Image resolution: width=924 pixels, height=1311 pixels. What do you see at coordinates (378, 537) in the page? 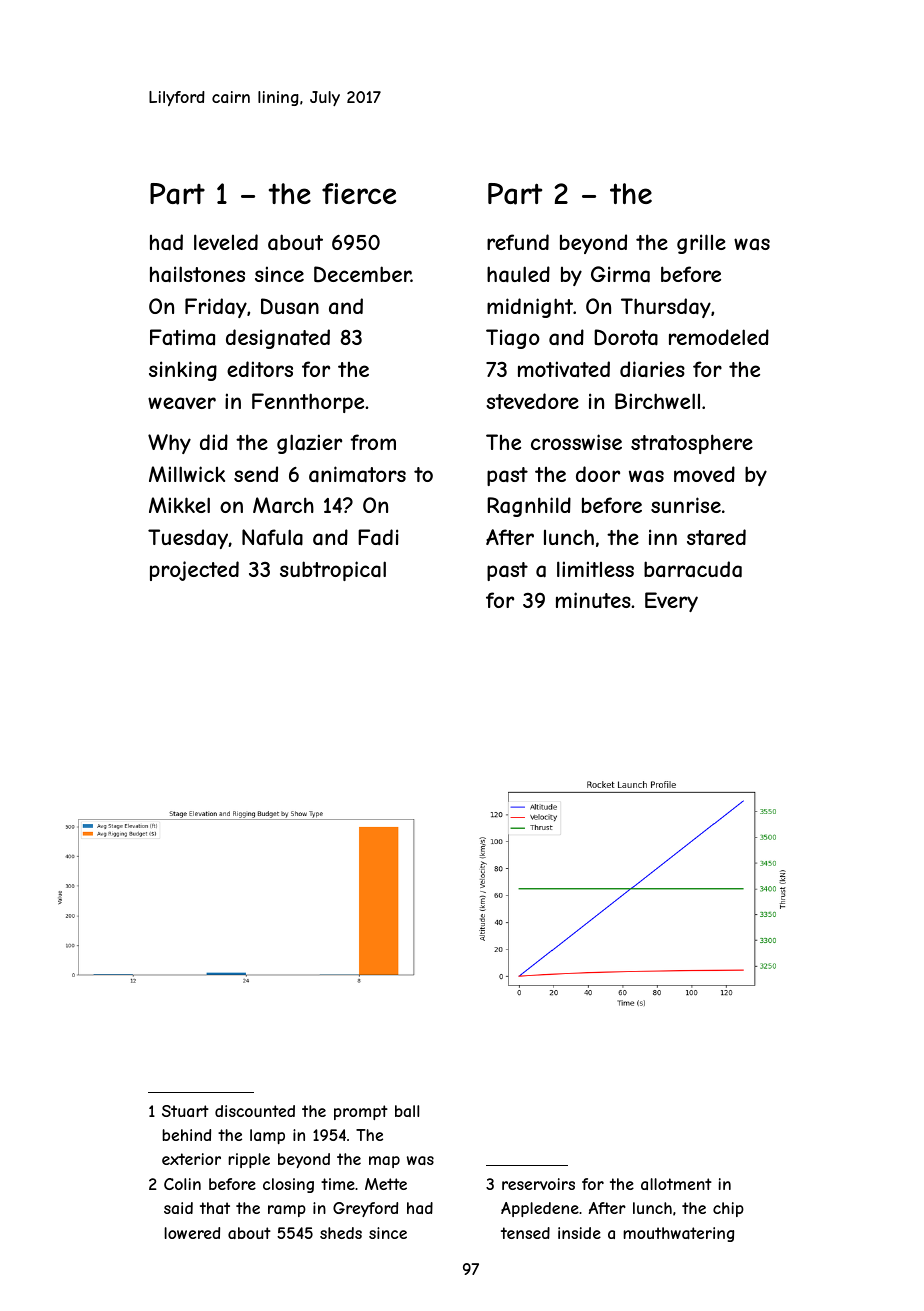
I see `Fadi` at bounding box center [378, 537].
